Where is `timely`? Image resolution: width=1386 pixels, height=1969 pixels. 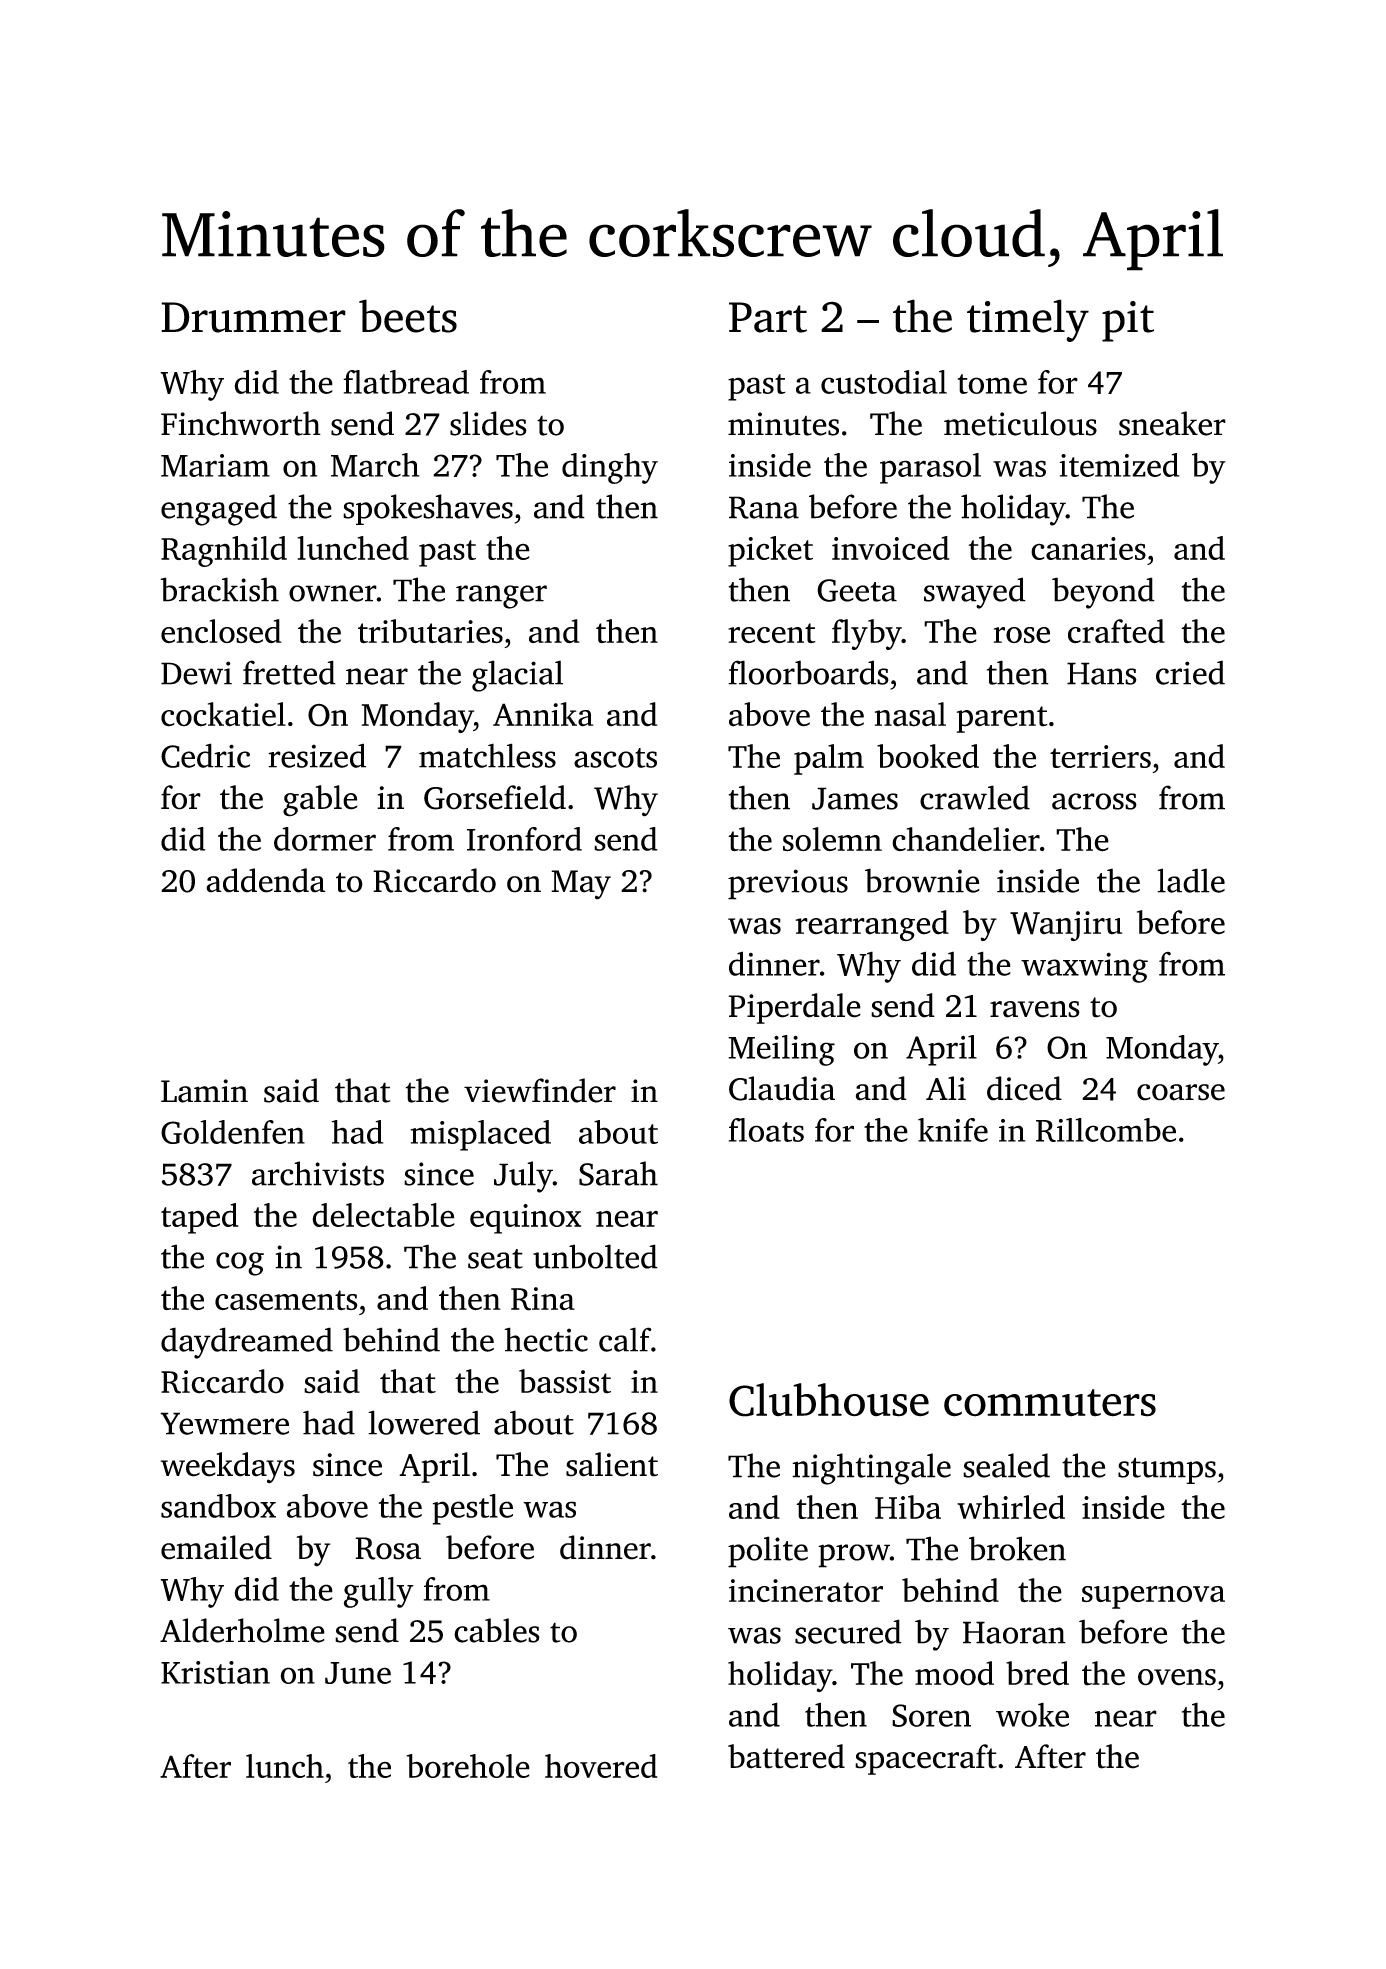
timely is located at coordinates (1028, 320).
